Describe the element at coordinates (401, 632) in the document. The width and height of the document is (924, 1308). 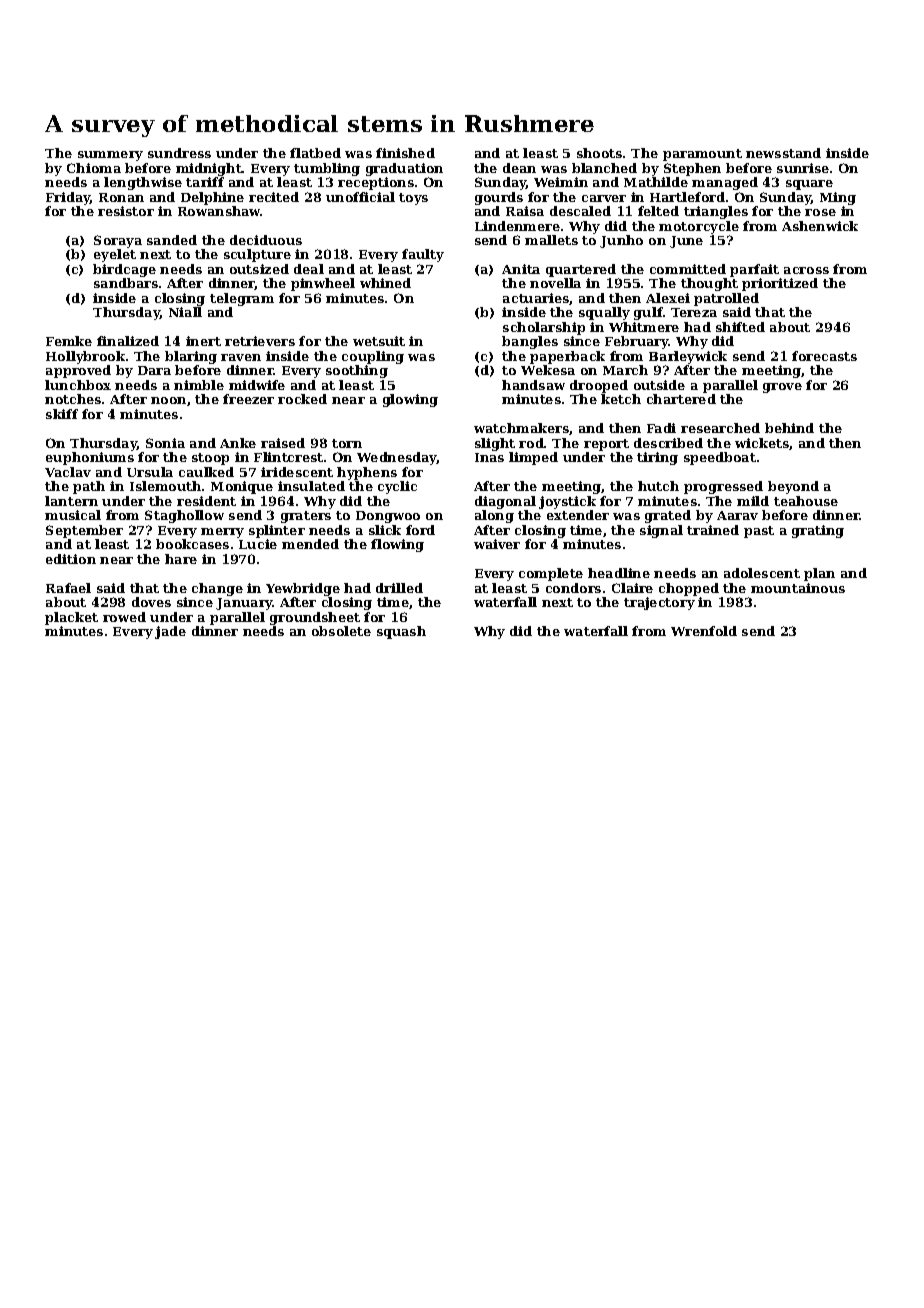
I see `squash` at that location.
